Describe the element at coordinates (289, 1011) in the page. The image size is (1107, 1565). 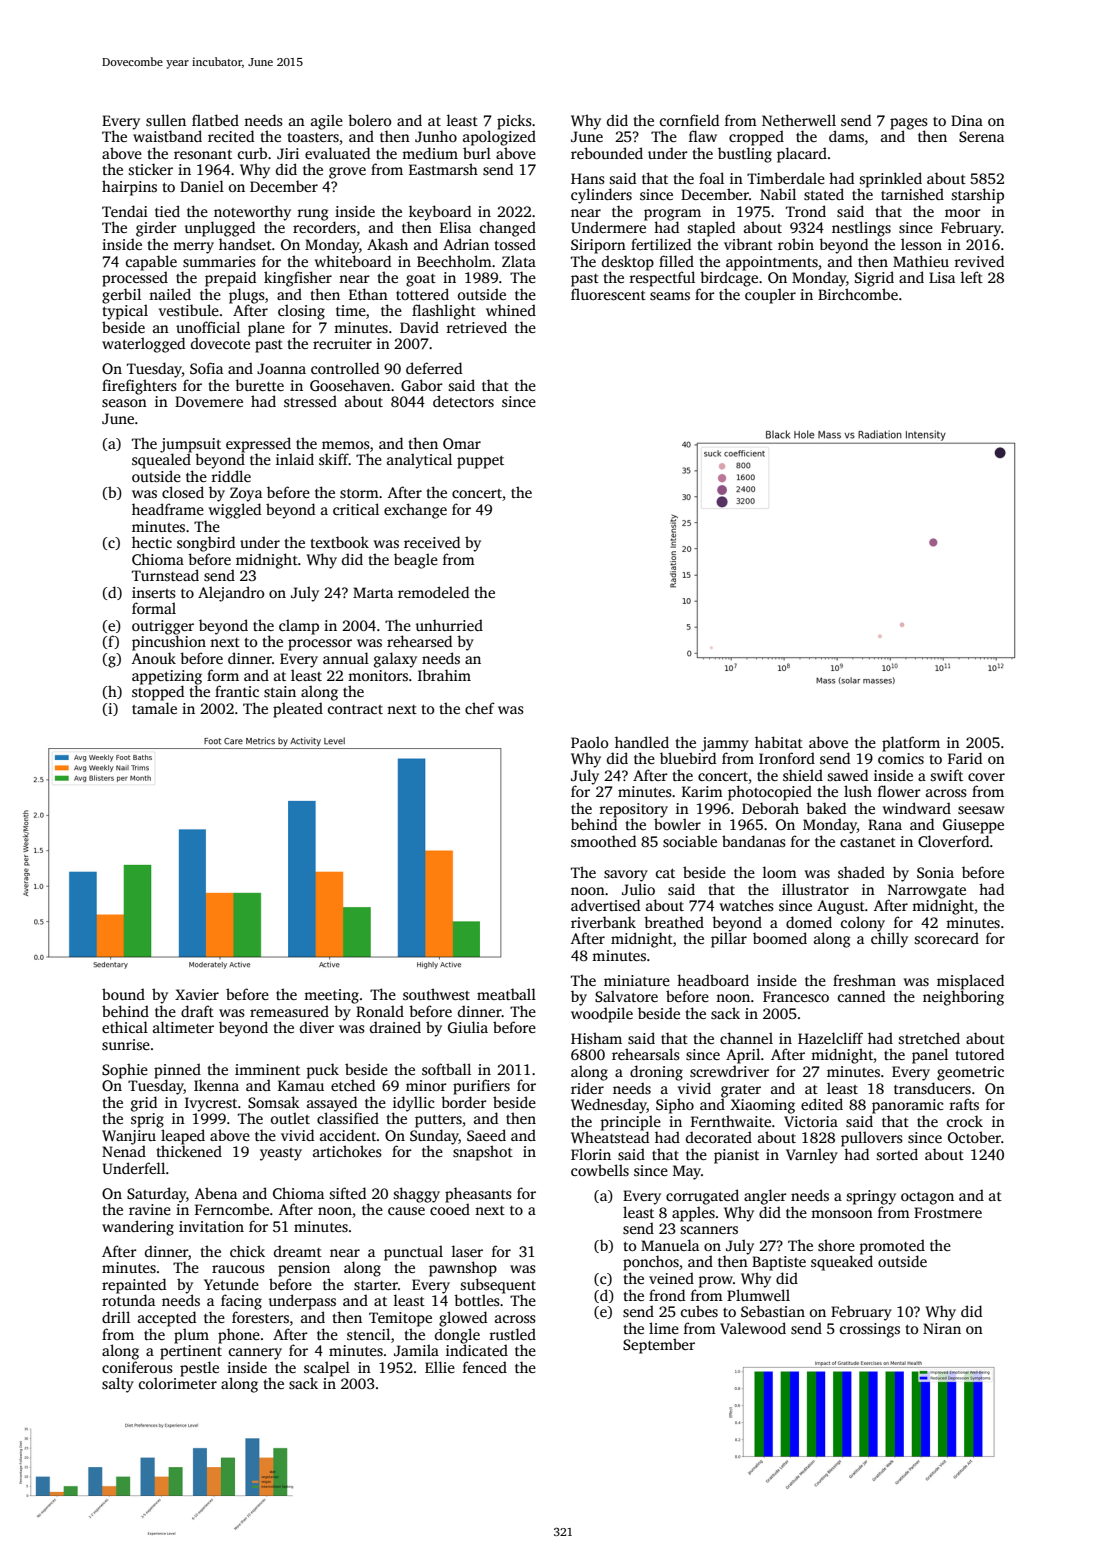
I see `remeasured` at that location.
